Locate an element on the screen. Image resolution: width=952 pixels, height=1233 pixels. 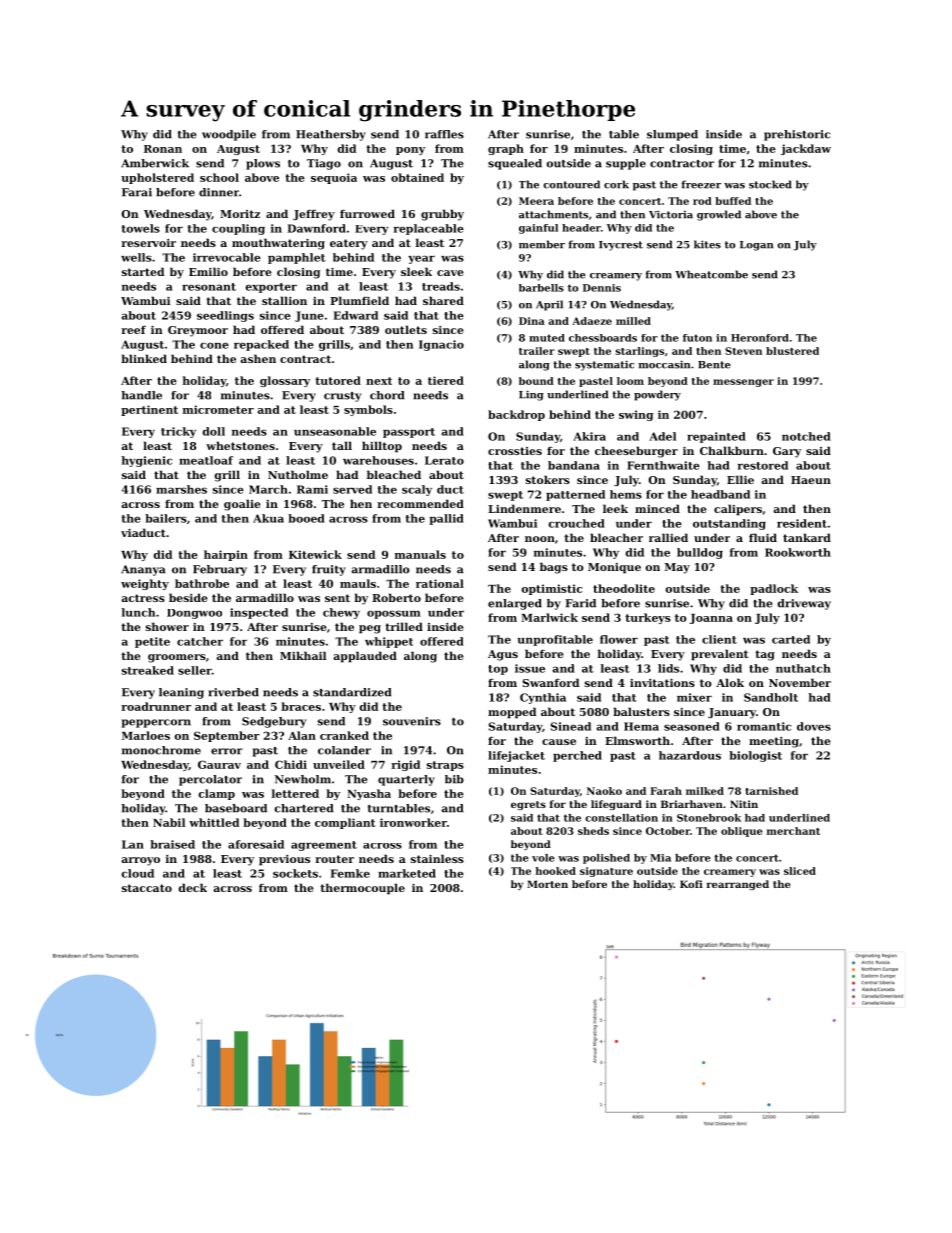
raffles is located at coordinates (444, 134).
